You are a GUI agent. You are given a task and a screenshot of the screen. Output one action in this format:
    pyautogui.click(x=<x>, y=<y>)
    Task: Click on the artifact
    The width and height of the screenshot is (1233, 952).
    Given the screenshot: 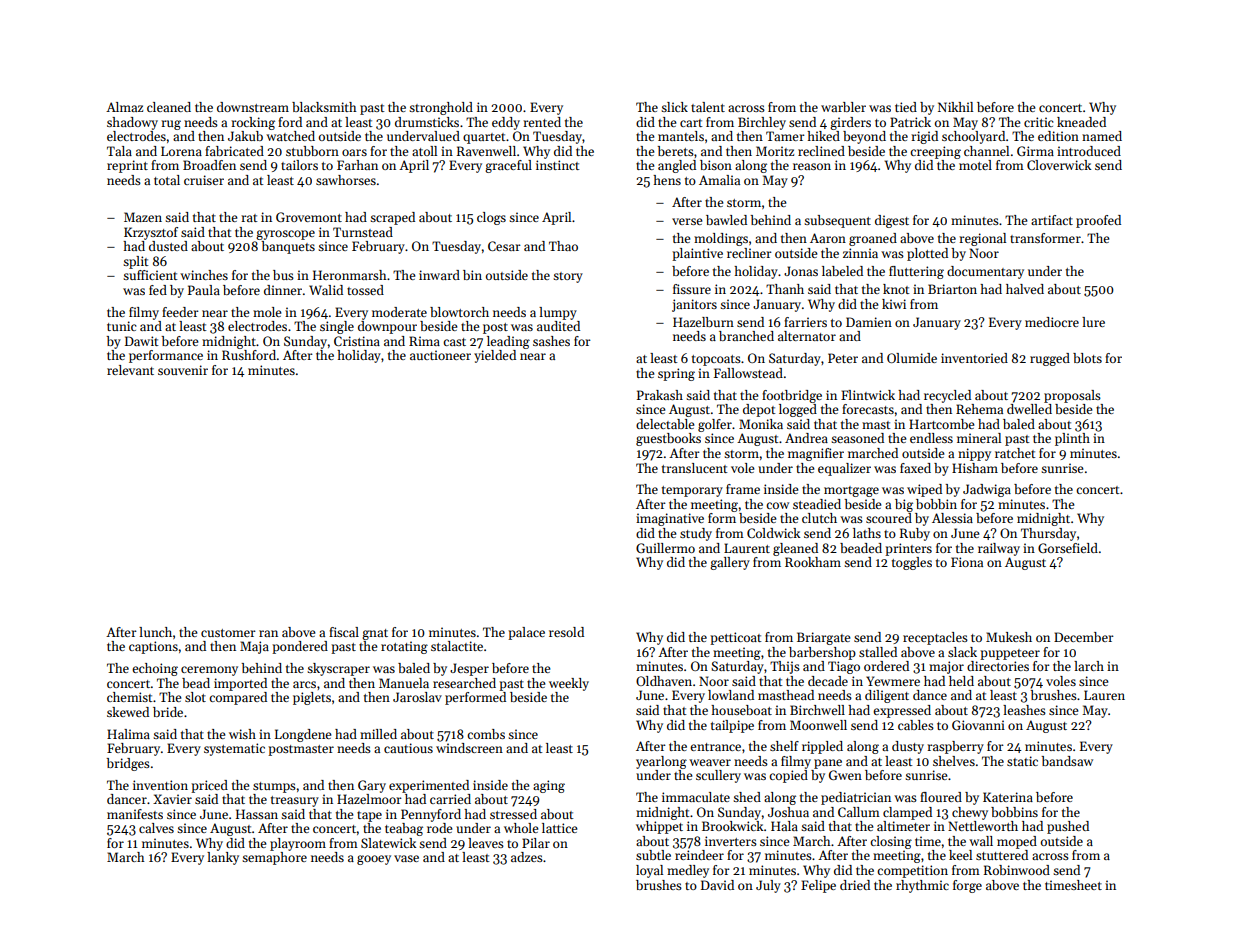 What is the action you would take?
    pyautogui.click(x=1052, y=220)
